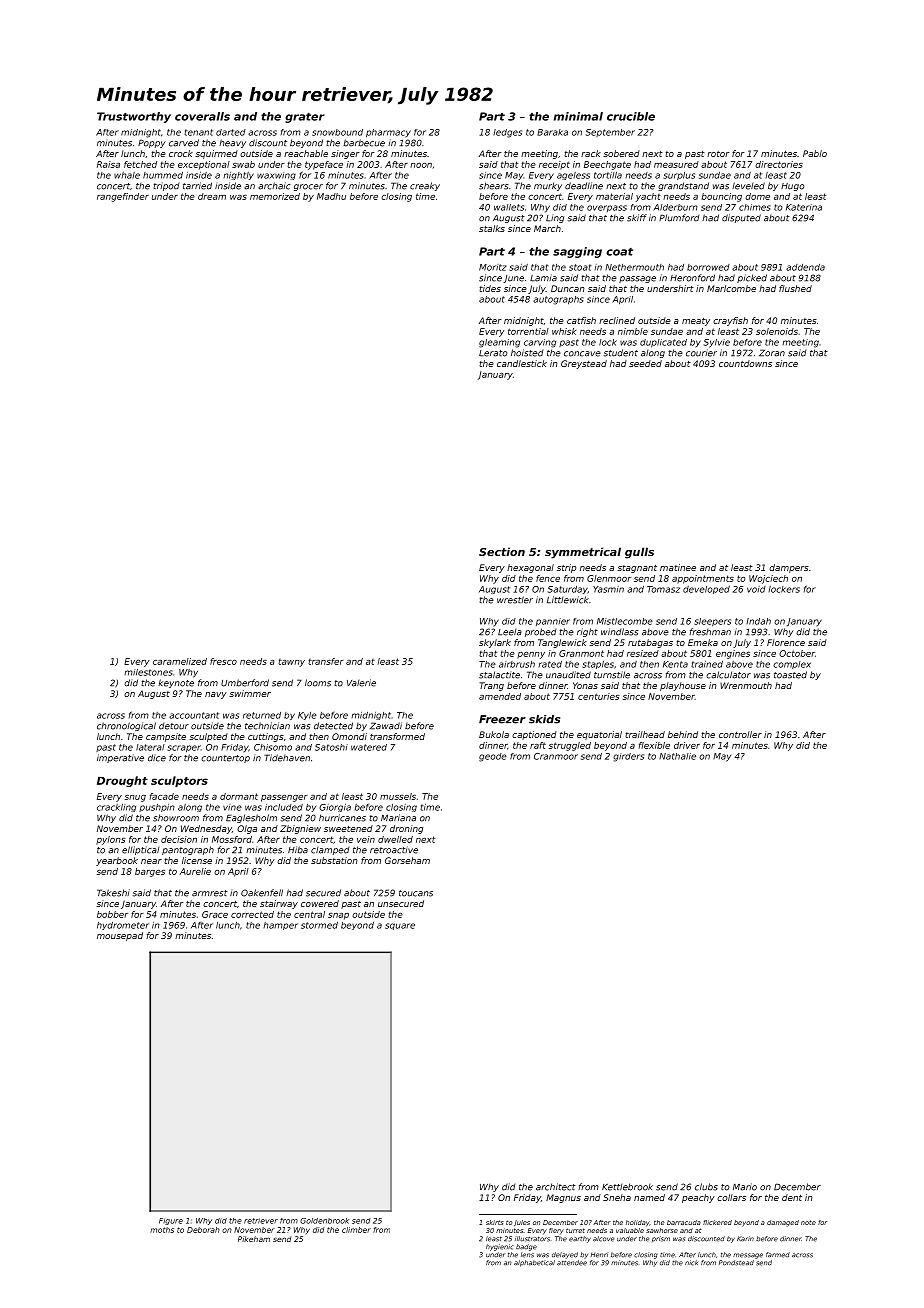  I want to click on pannier, so click(553, 622).
